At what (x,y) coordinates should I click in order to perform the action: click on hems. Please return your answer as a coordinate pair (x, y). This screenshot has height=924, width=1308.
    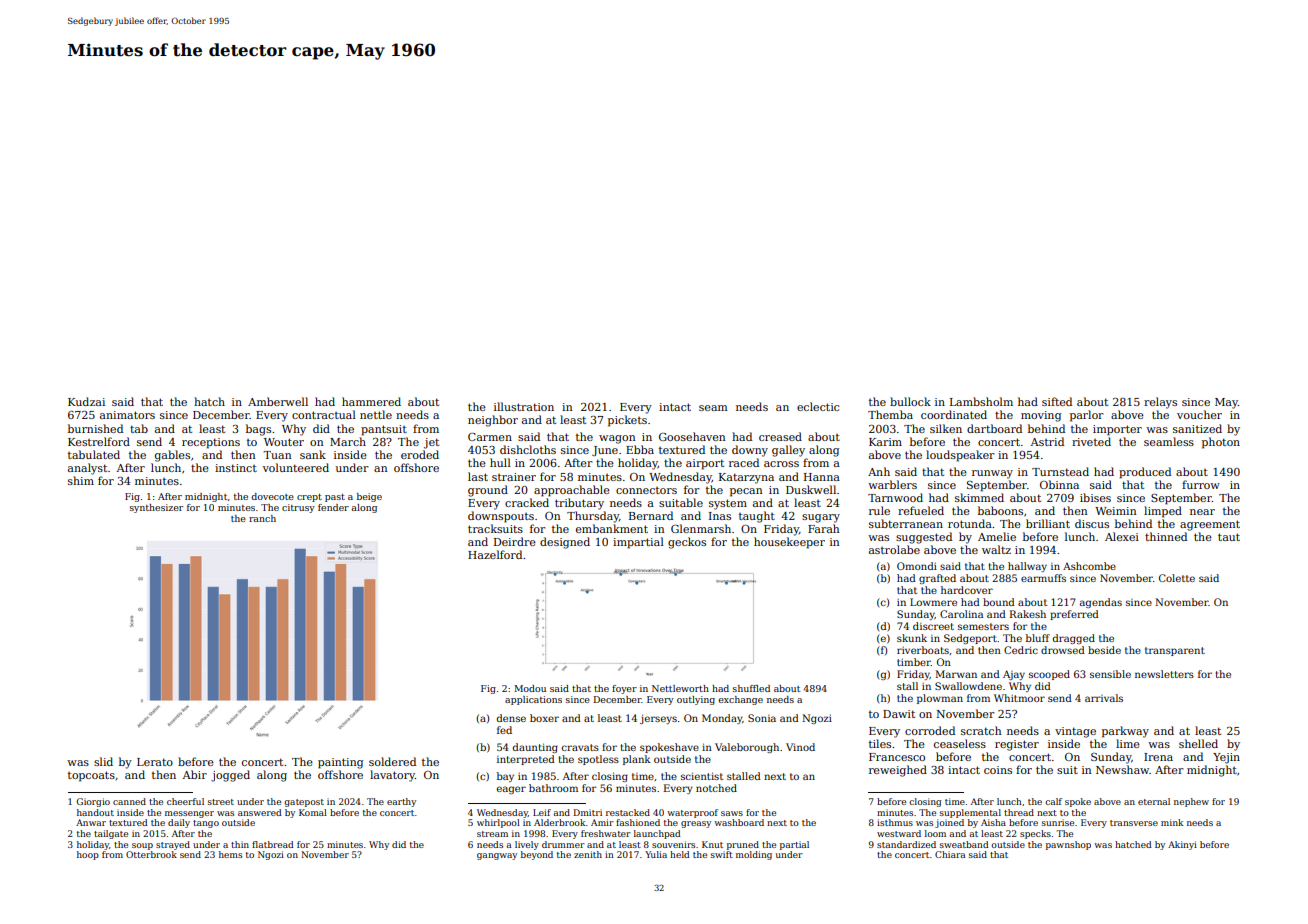
    Looking at the image, I should click on (230, 854).
